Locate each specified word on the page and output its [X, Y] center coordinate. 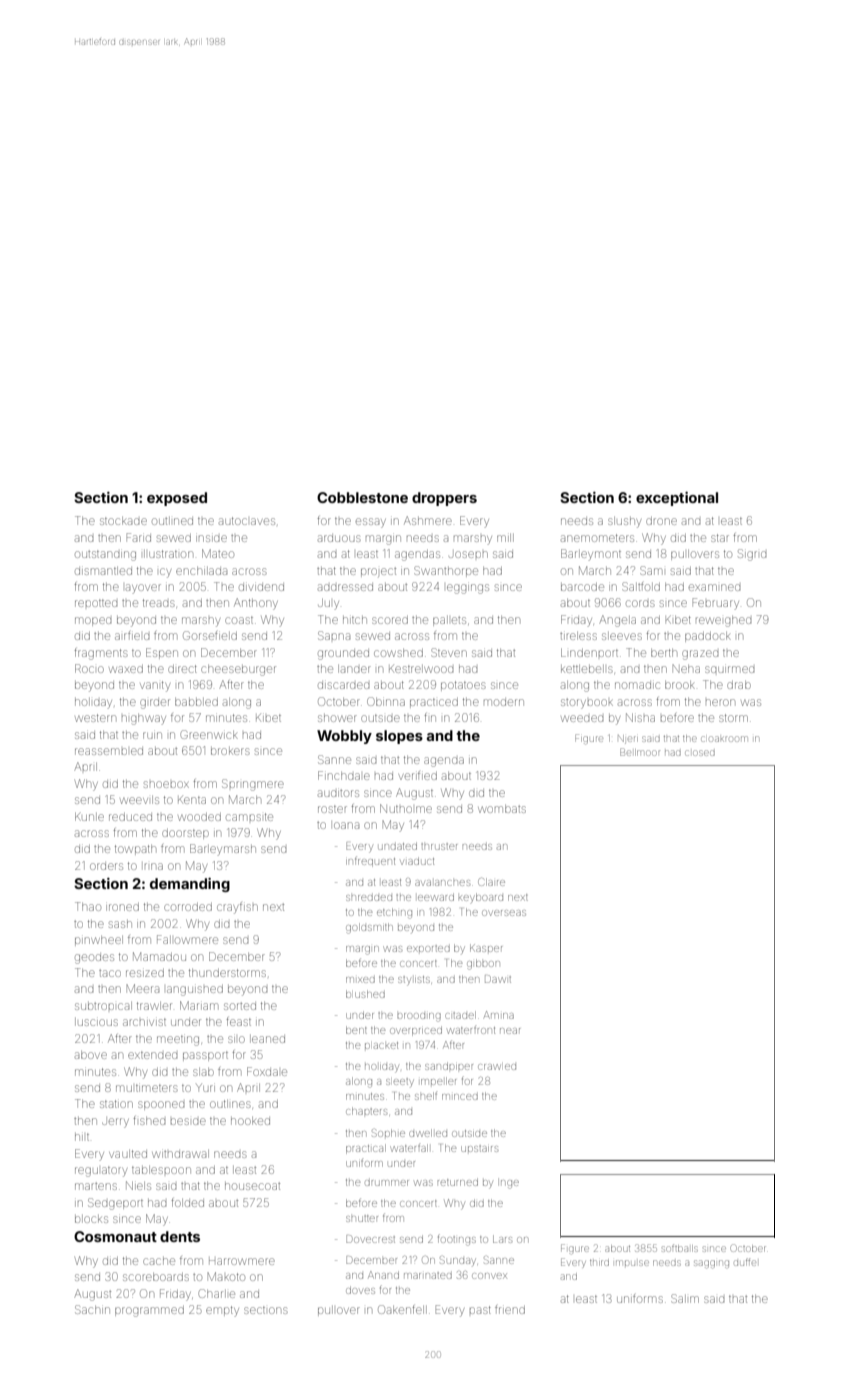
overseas [504, 913]
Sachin [92, 1309]
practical [366, 1149]
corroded [188, 907]
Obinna [386, 701]
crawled [497, 1067]
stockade [123, 521]
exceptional [677, 499]
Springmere [253, 785]
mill [505, 538]
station [116, 1104]
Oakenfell [402, 1309]
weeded [582, 718]
